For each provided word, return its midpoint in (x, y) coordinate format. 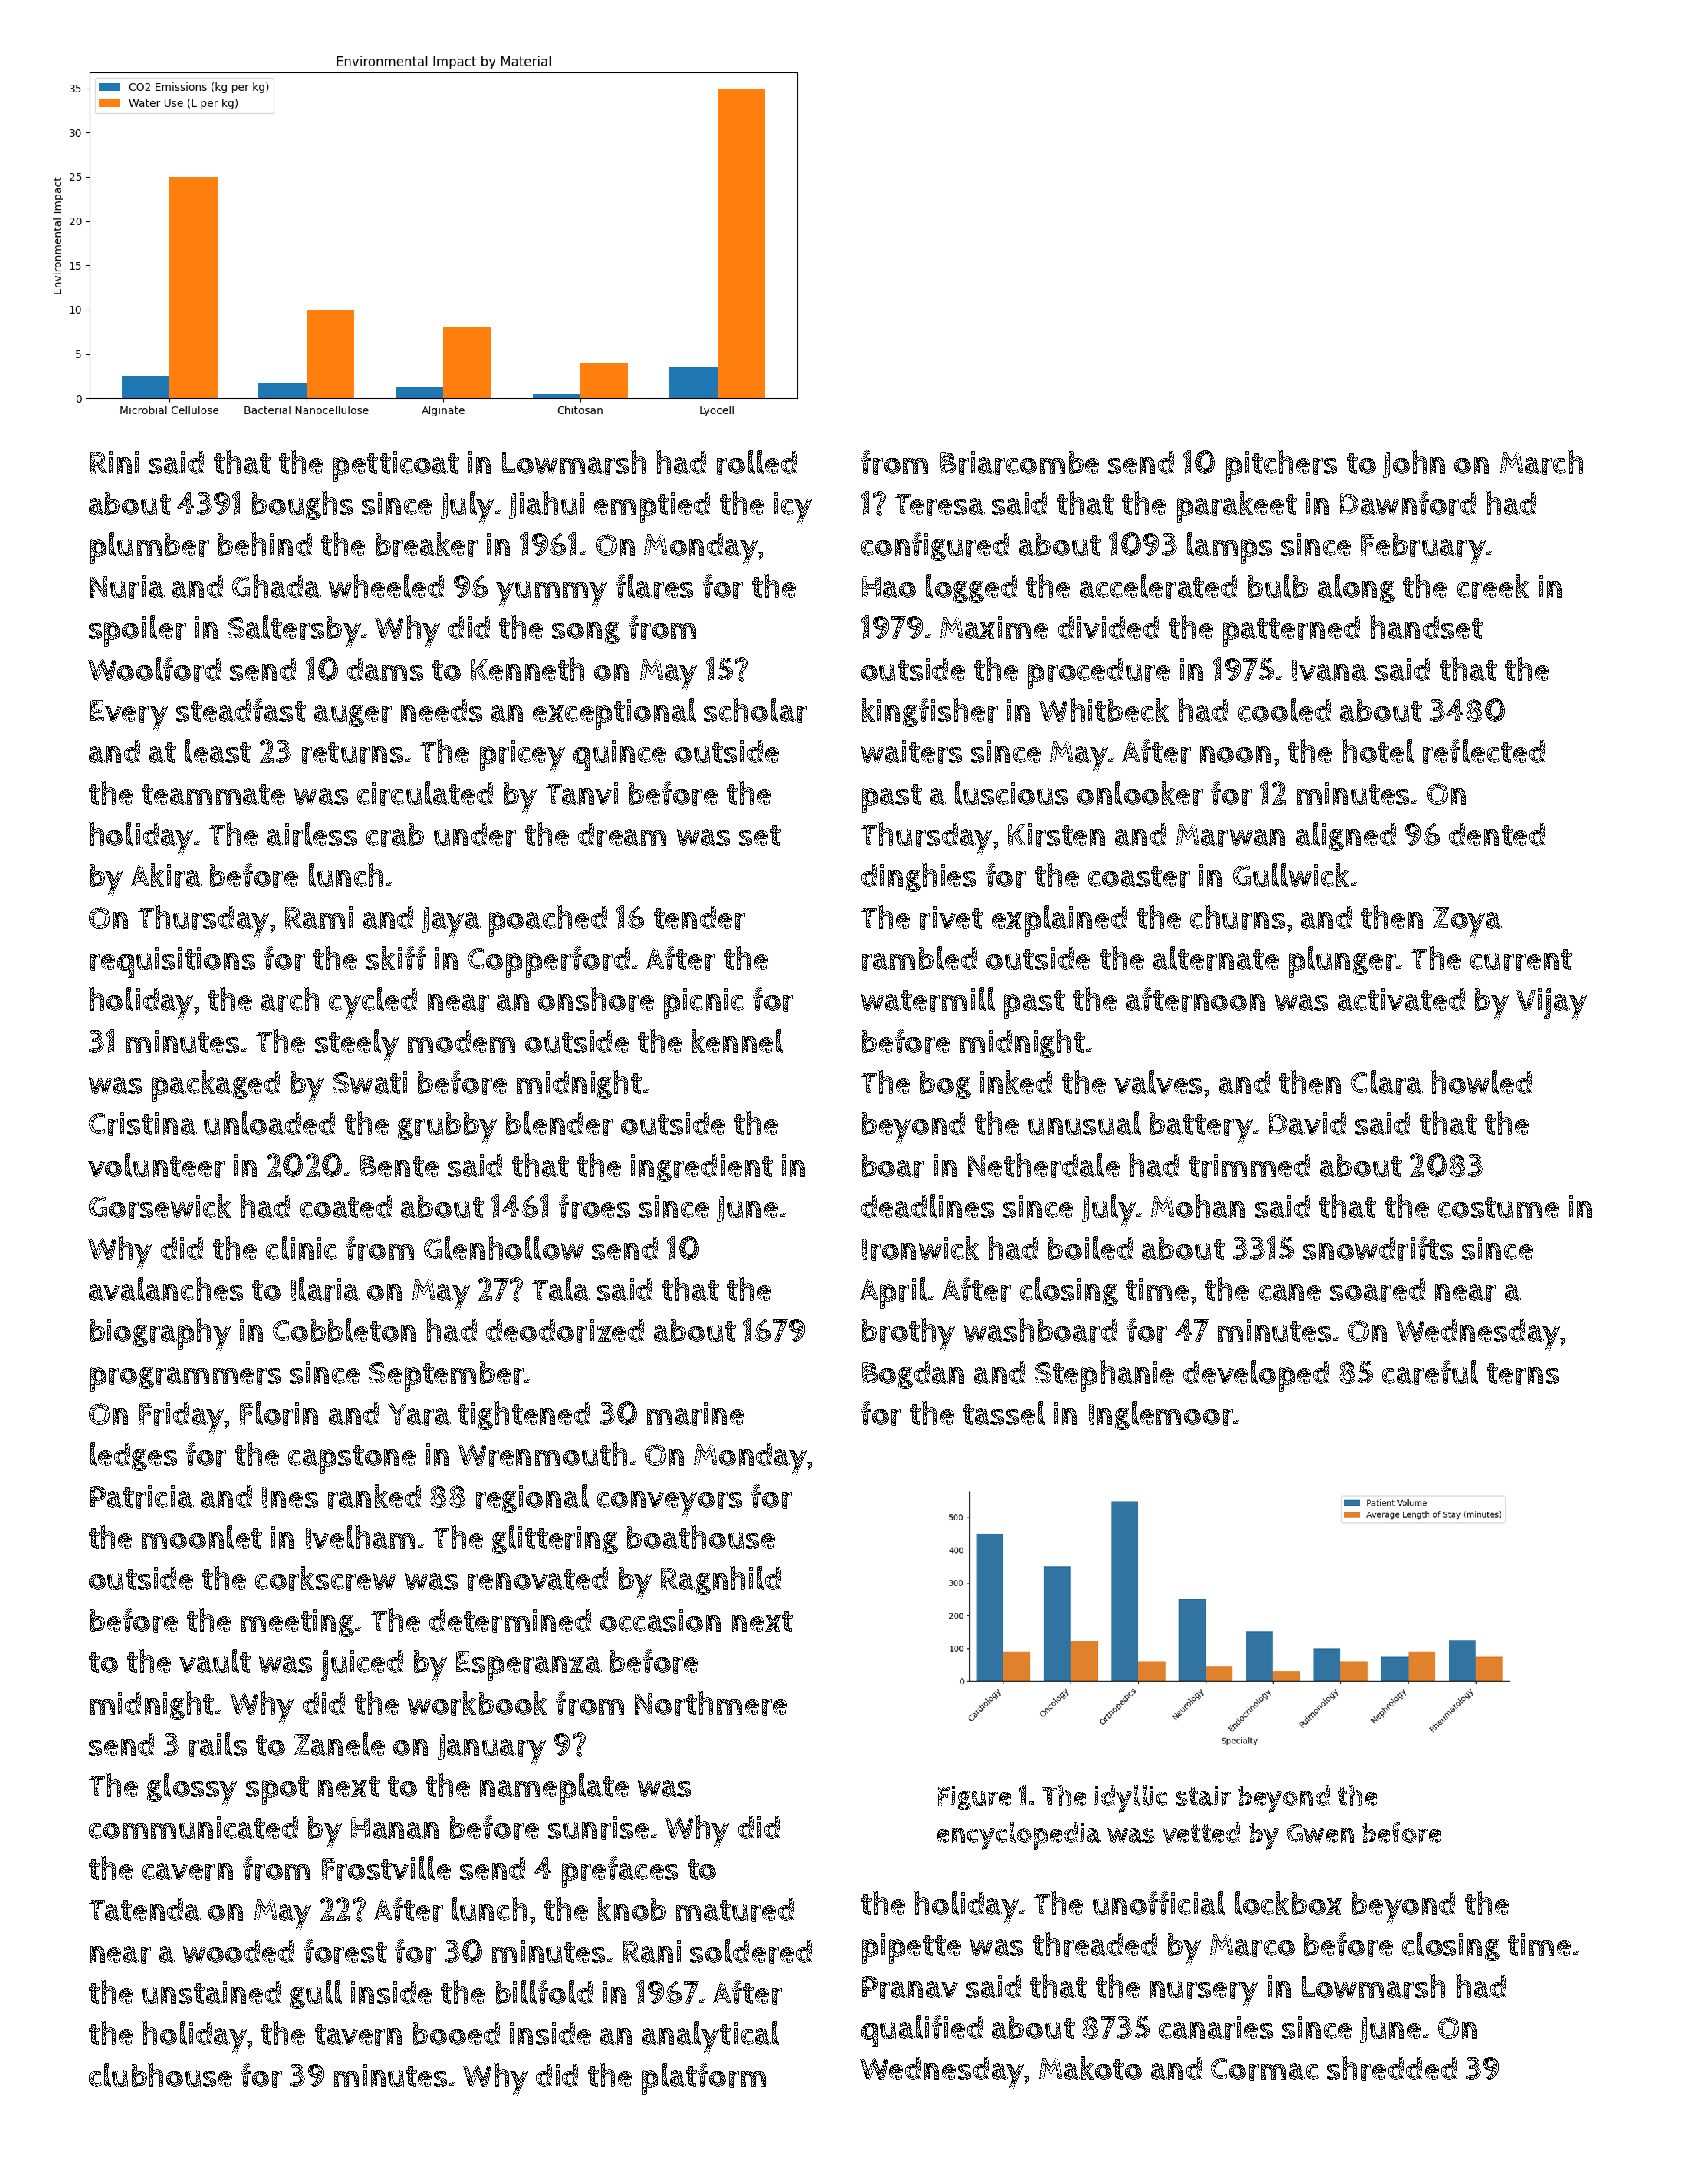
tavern (358, 2035)
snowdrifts (1378, 1248)
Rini (114, 462)
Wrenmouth (542, 1454)
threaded (1095, 1944)
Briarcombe (1019, 463)
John (1414, 464)
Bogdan (913, 1375)
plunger (1342, 962)
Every (129, 715)
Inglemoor (1161, 1415)
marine (695, 1414)
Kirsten (1056, 835)
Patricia (142, 1497)
